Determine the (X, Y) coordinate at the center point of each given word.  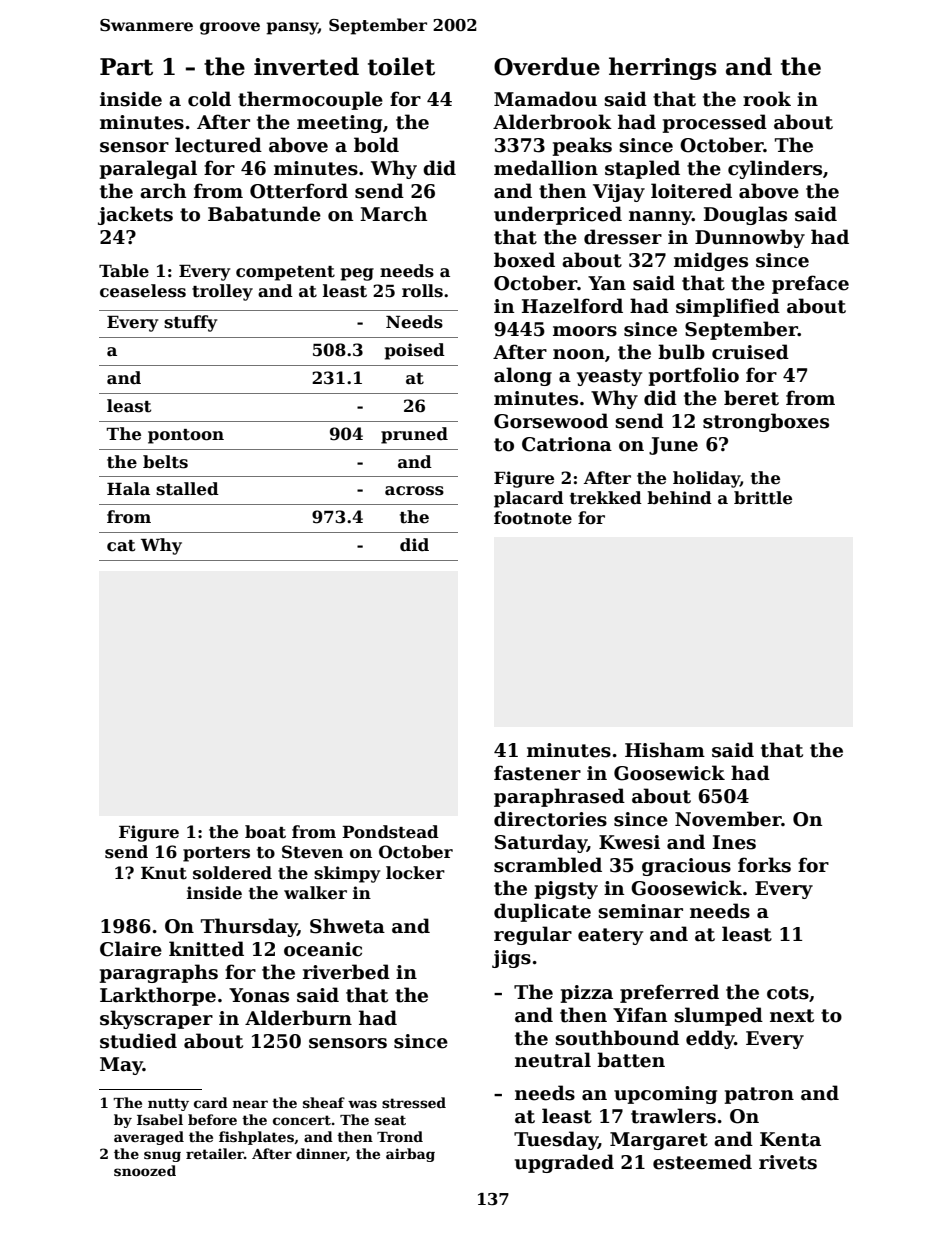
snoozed (145, 1170)
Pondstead (390, 832)
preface (810, 284)
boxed (524, 260)
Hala (128, 488)
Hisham (665, 750)
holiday (706, 479)
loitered (691, 191)
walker (315, 893)
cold (209, 99)
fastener (537, 773)
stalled (187, 489)
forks (764, 865)
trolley (222, 292)
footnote (533, 518)
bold (376, 145)
